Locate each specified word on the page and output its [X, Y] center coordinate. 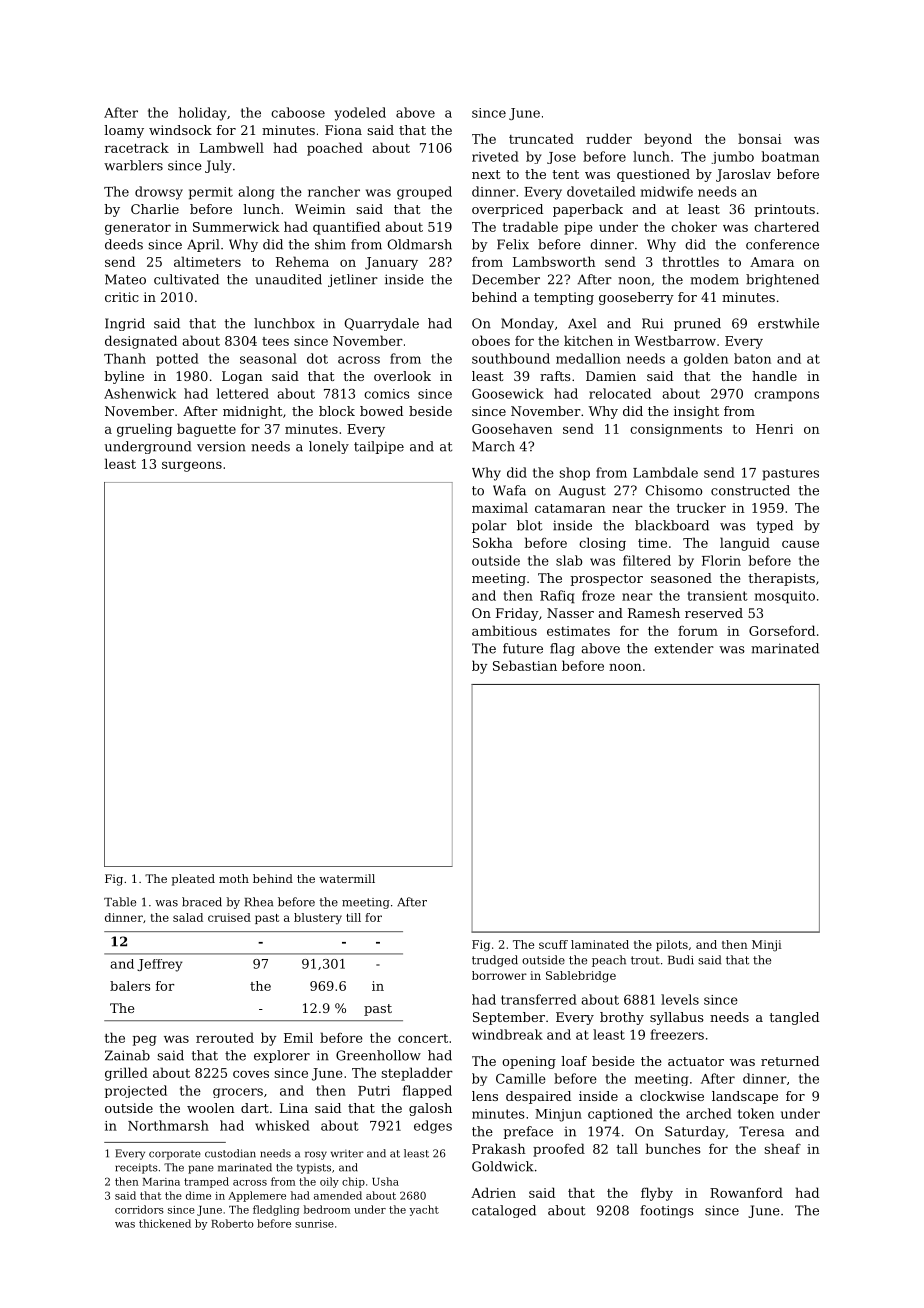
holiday [202, 114]
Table [120, 902]
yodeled [360, 114]
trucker [701, 507]
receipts [136, 1168]
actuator [696, 1061]
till [353, 917]
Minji [767, 946]
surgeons [192, 466]
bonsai [760, 138]
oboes [491, 340]
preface [528, 1132]
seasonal [268, 358]
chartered [786, 226]
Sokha [493, 542]
